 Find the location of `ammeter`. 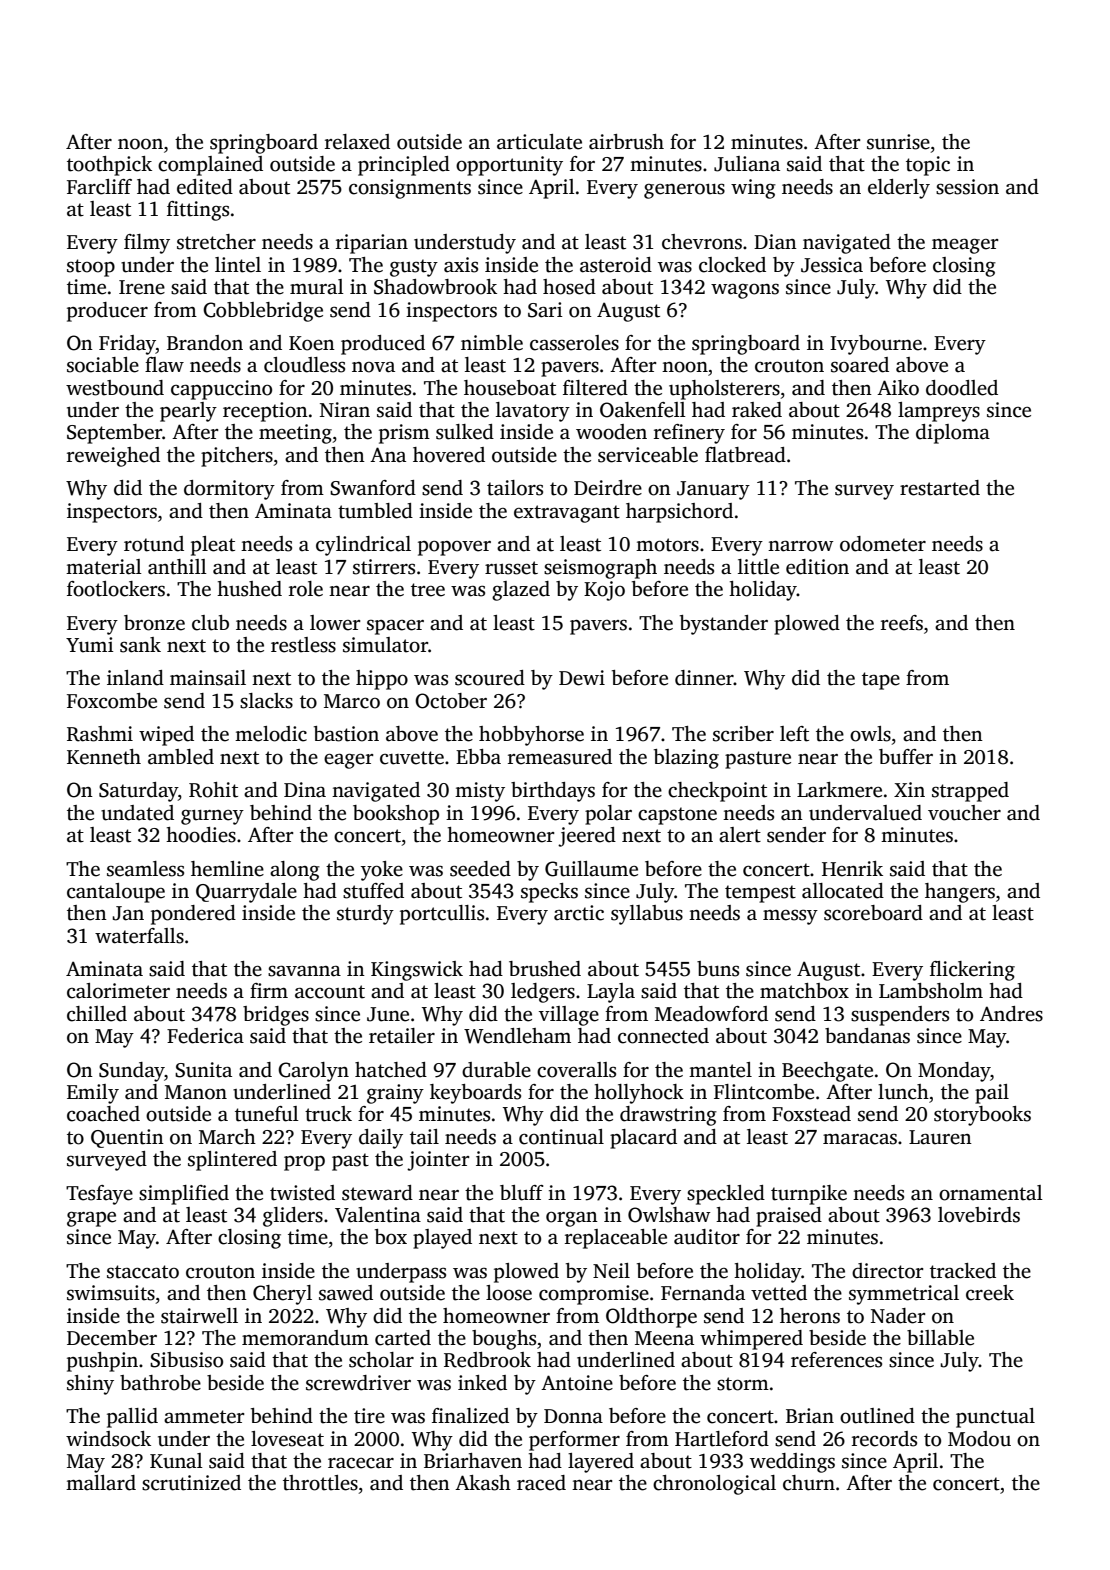

ammeter is located at coordinates (204, 1417).
